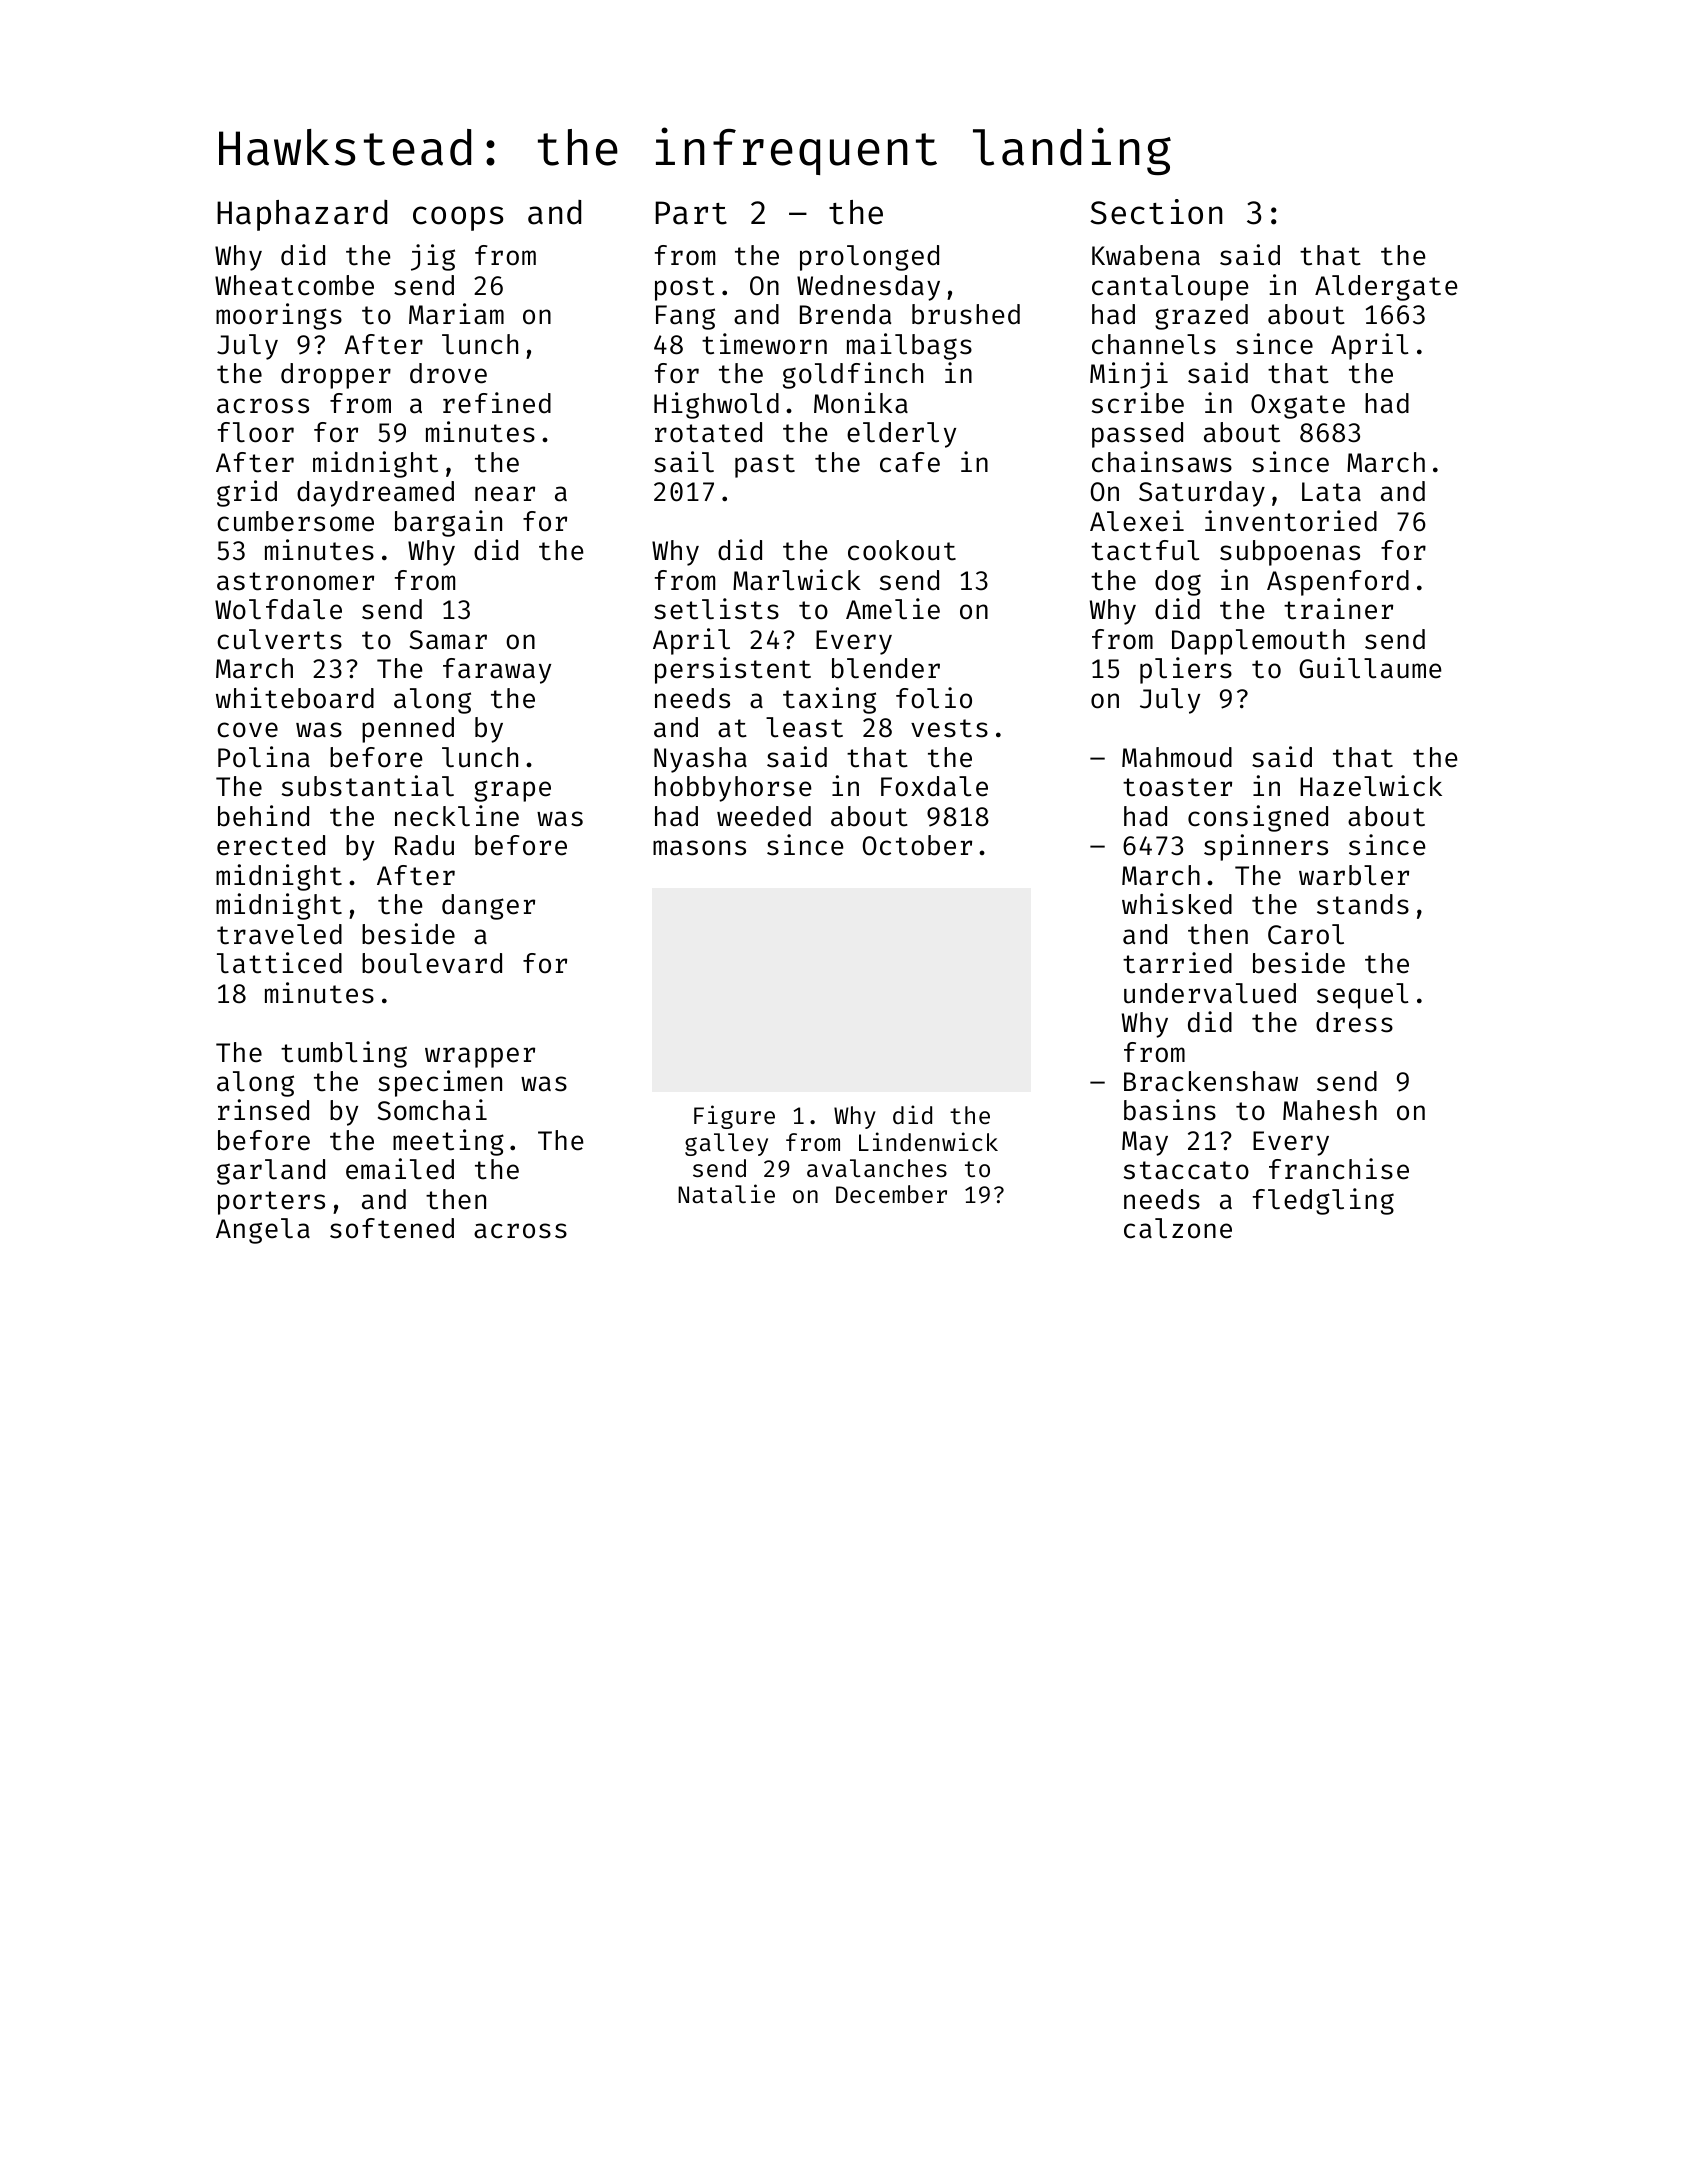 Image resolution: width=1683 pixels, height=2178 pixels. What do you see at coordinates (488, 907) in the screenshot?
I see `danger` at bounding box center [488, 907].
